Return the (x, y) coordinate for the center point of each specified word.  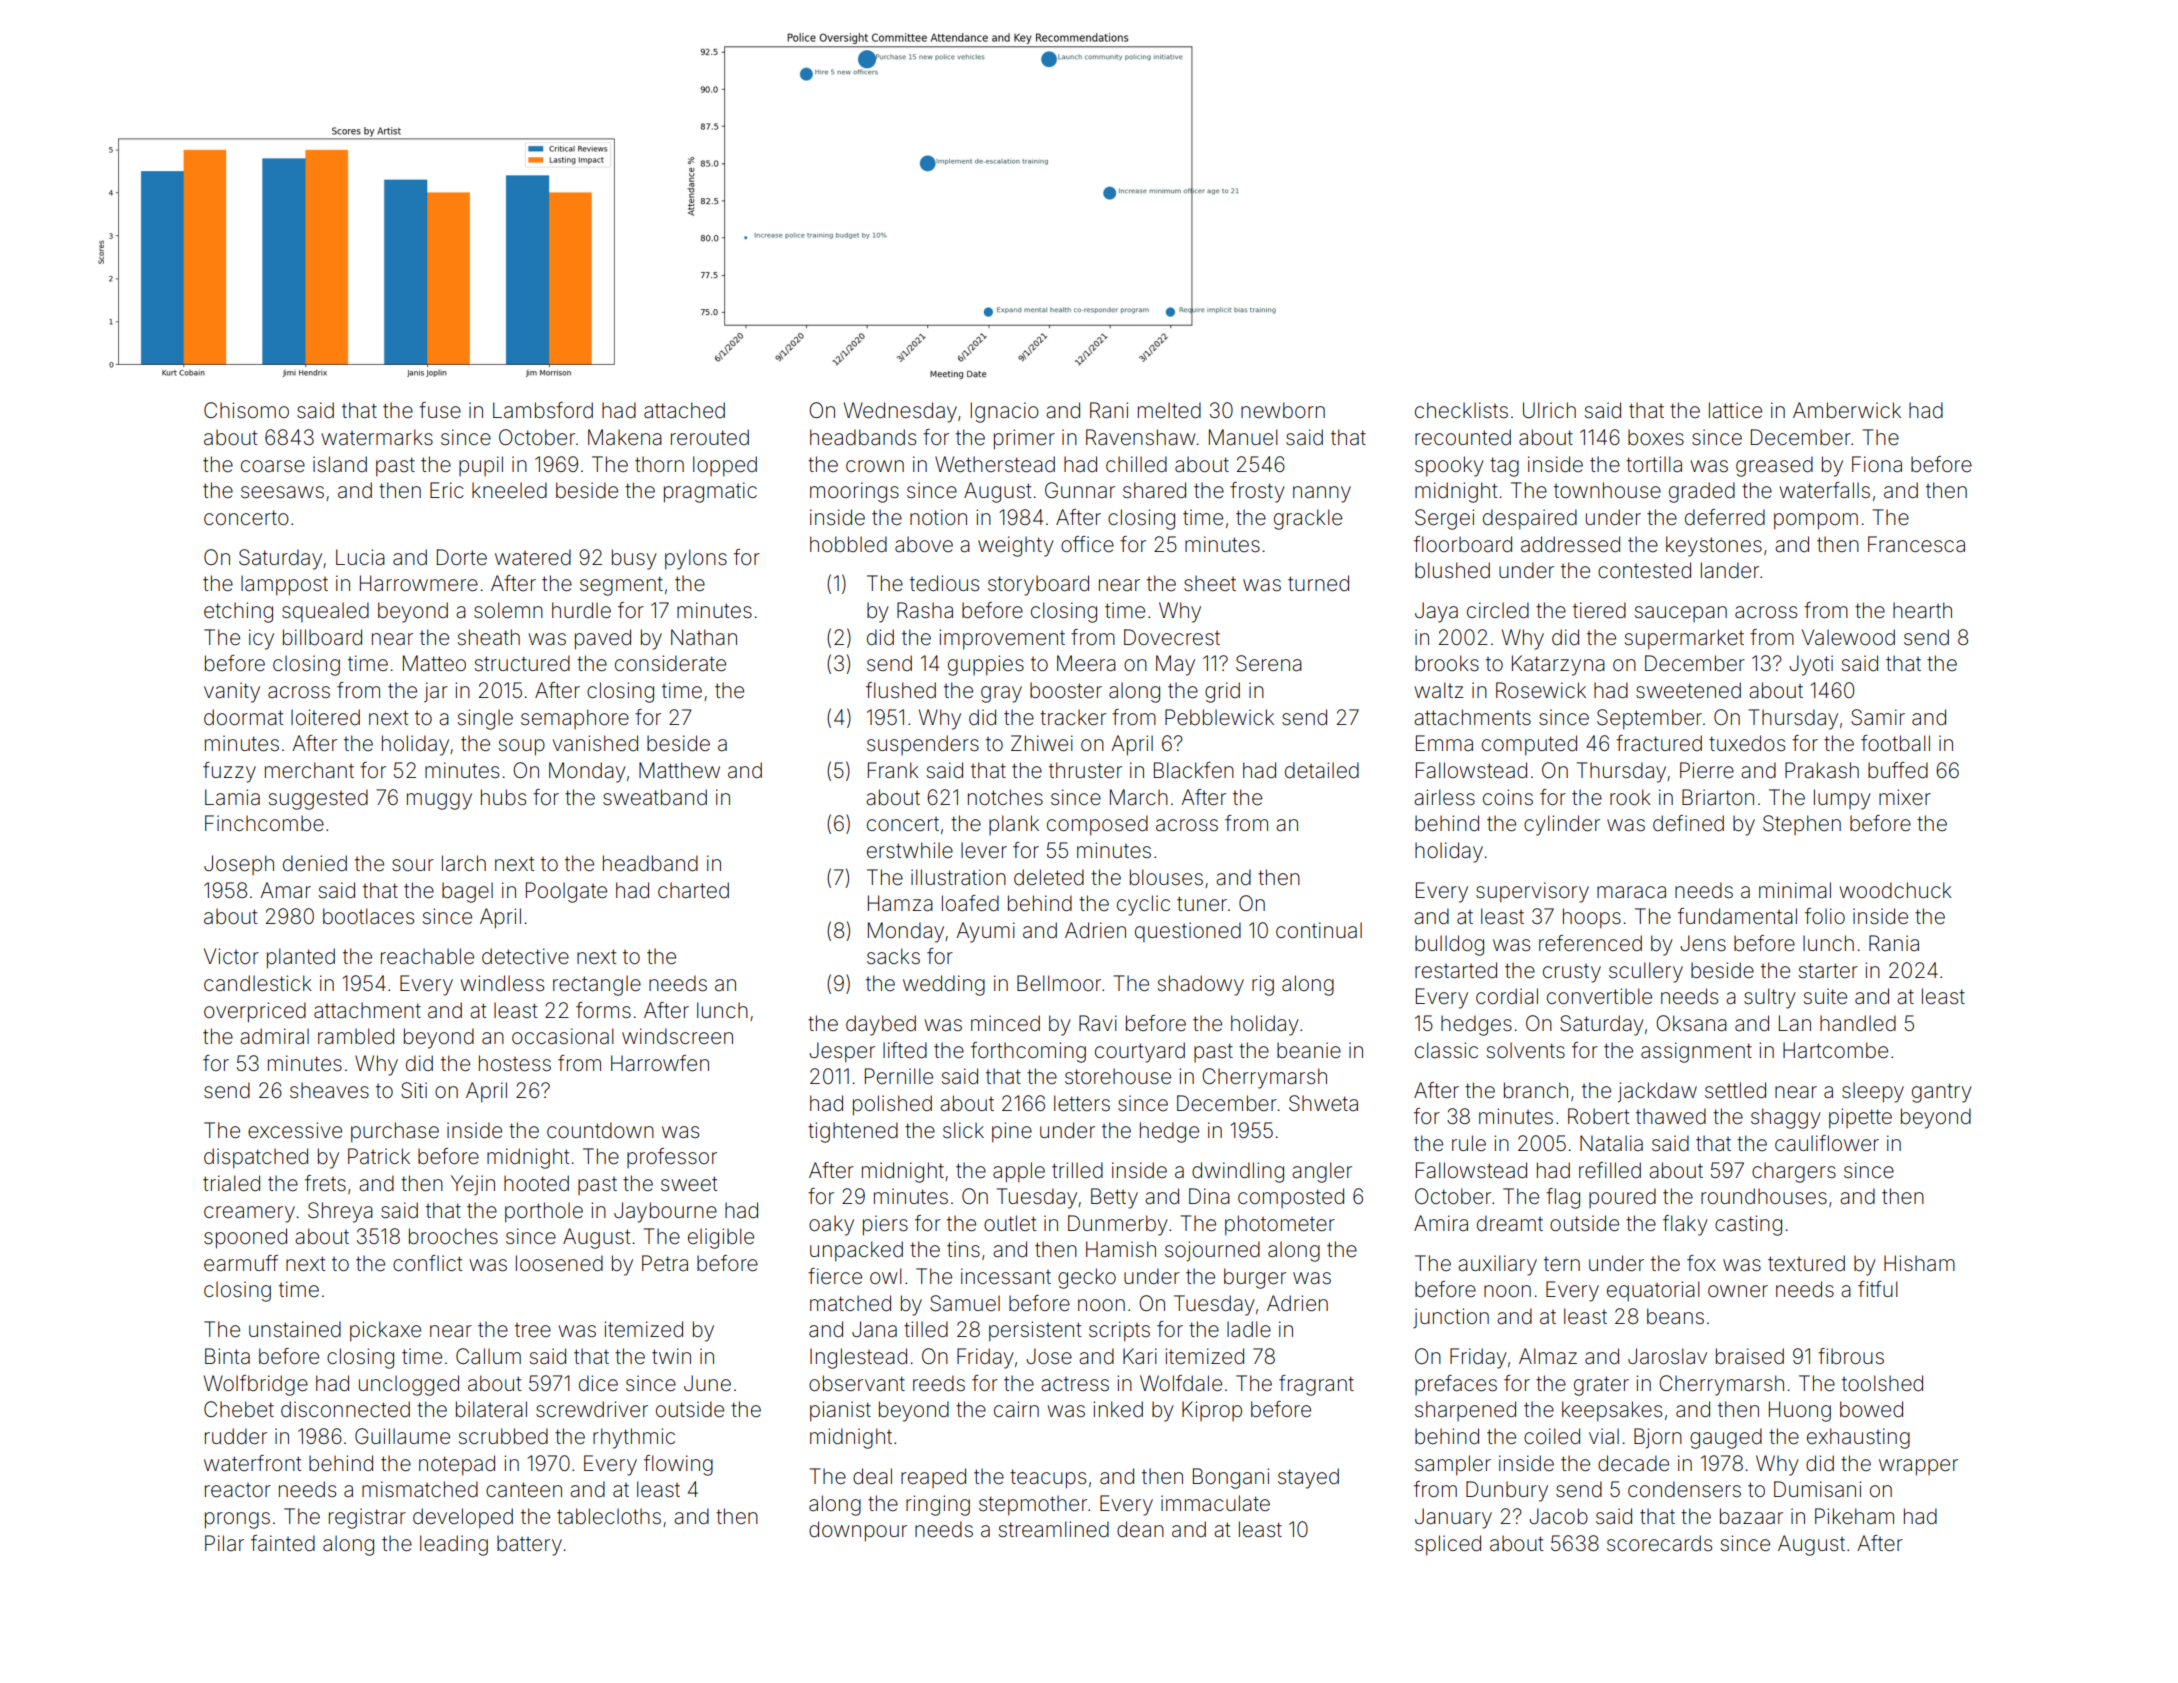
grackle (1308, 519)
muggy (439, 801)
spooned (245, 1238)
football (1895, 743)
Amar (285, 890)
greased (1774, 466)
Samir (1878, 717)
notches (1005, 797)
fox (1701, 1263)
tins (963, 1249)
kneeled (509, 490)
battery (529, 1545)
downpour (858, 1531)
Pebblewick (1219, 717)
